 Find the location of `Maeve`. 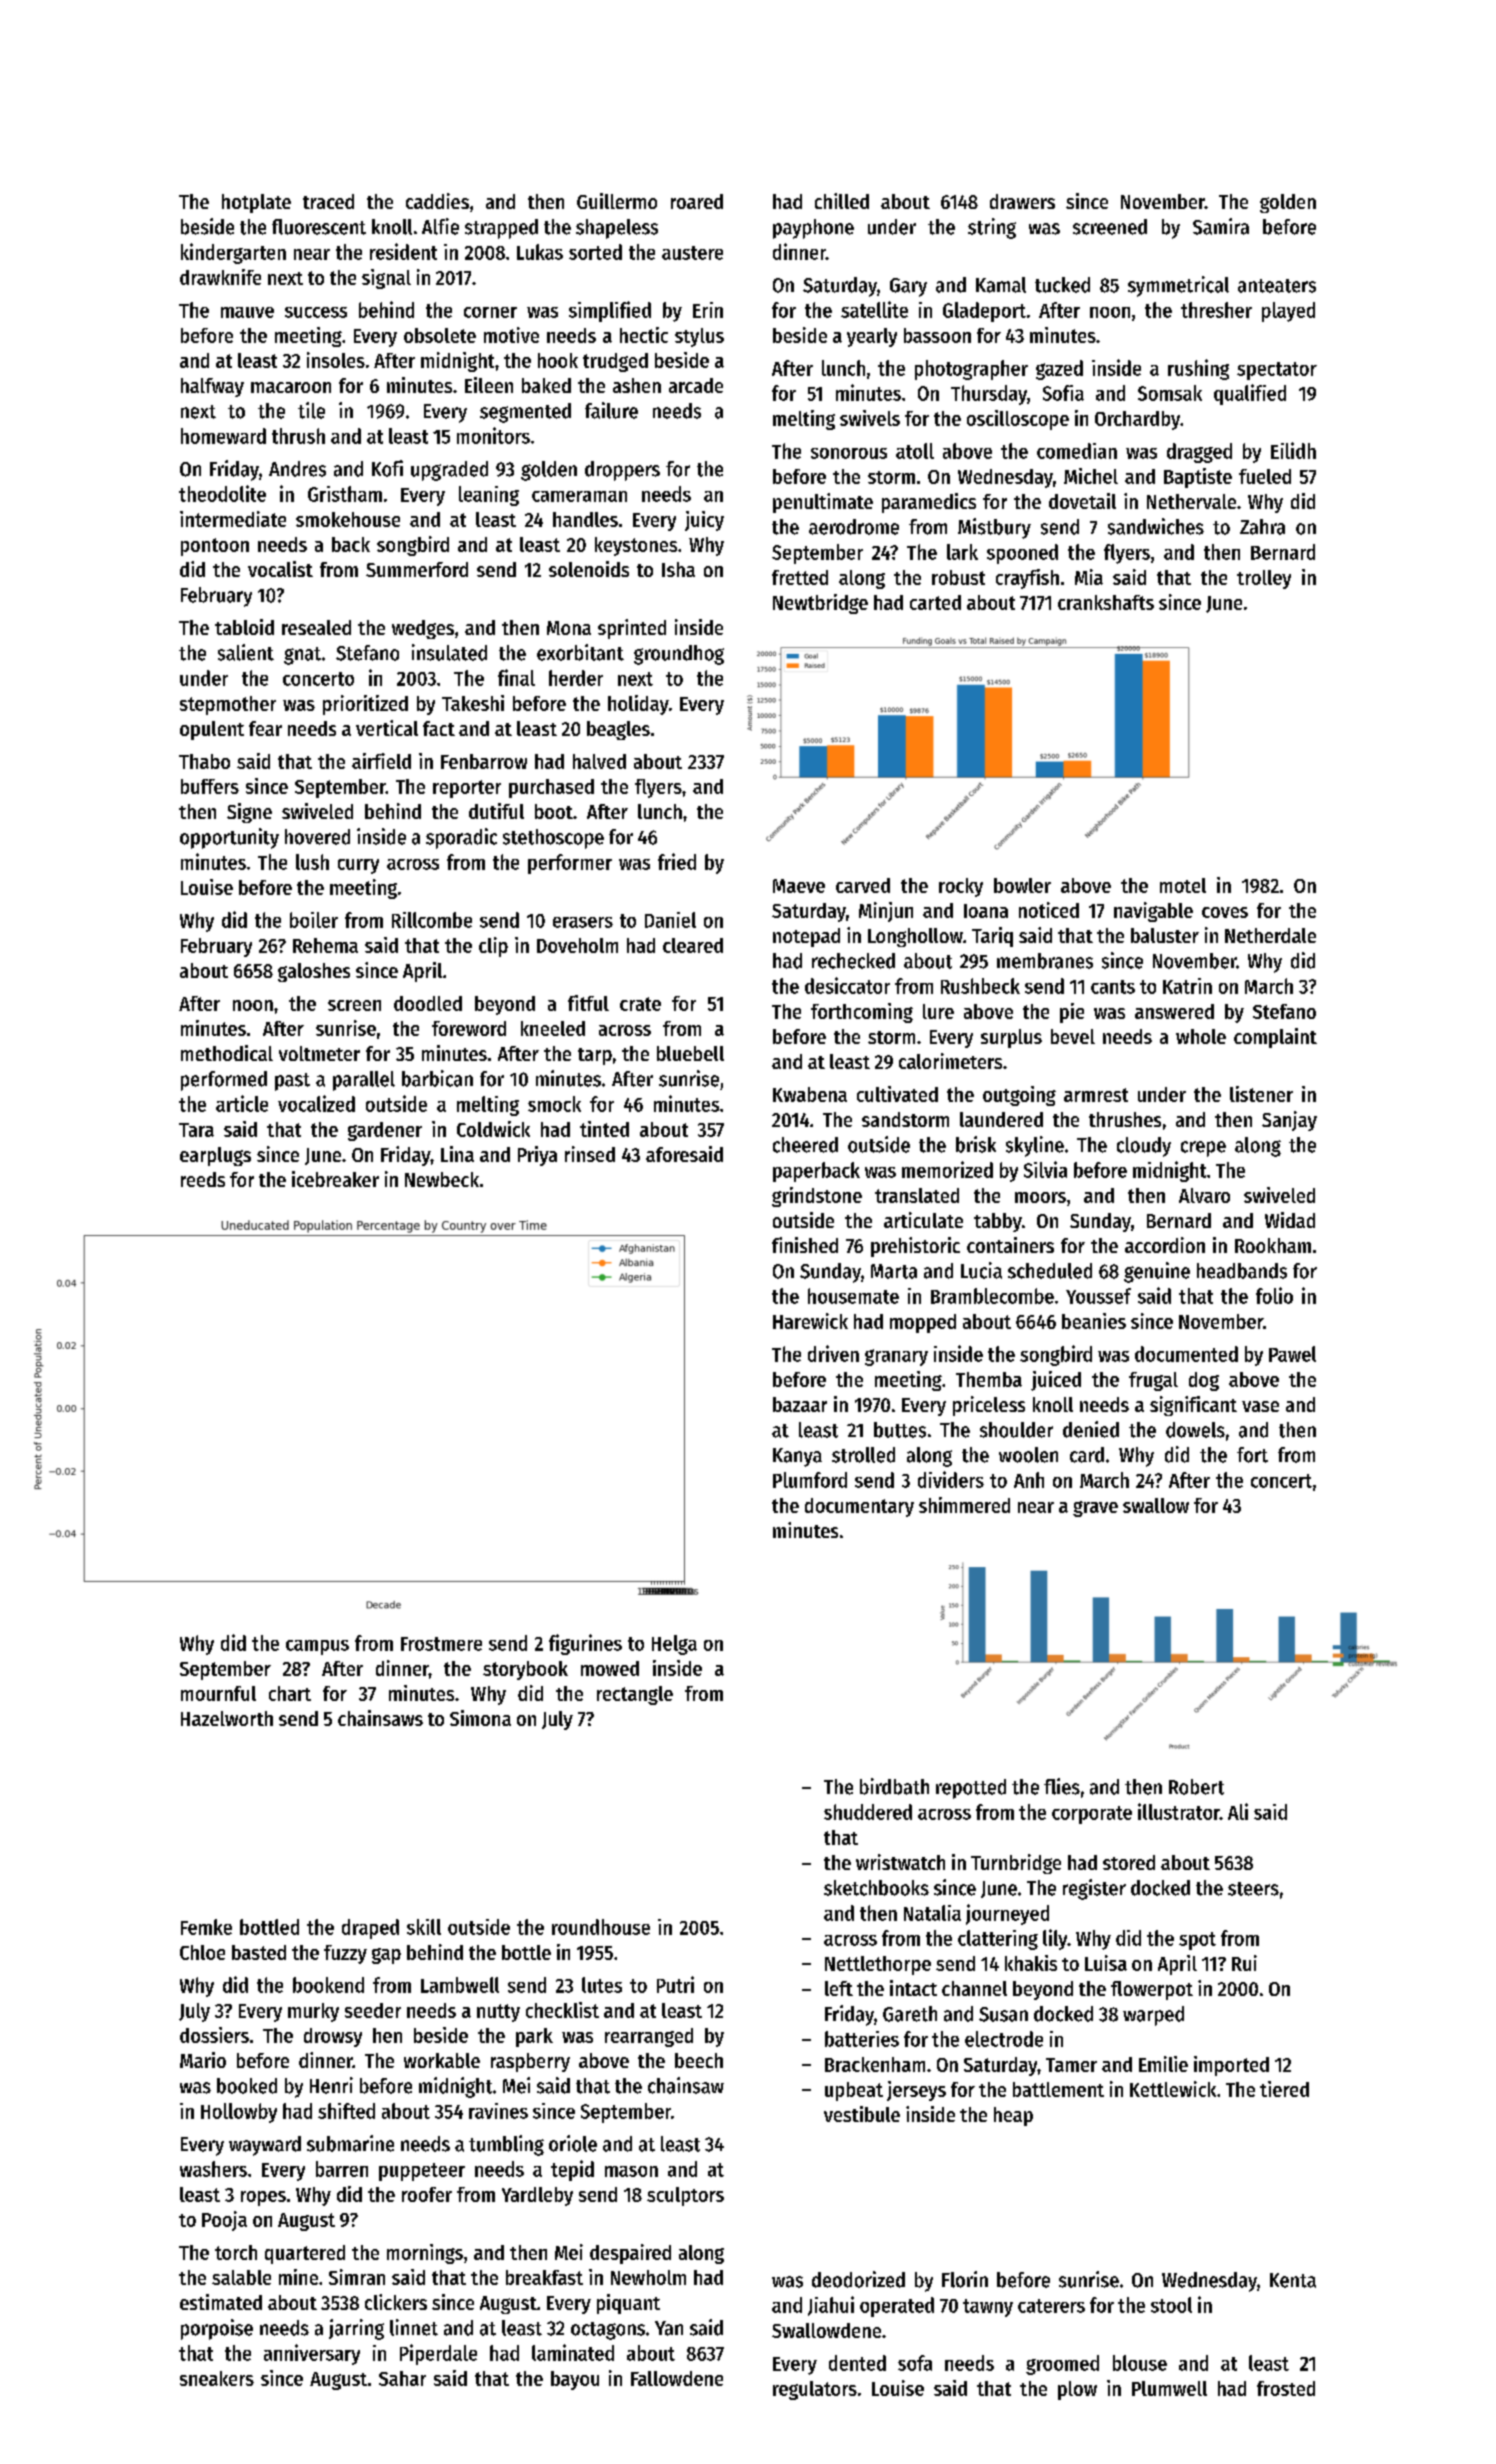

Maeve is located at coordinates (799, 886).
